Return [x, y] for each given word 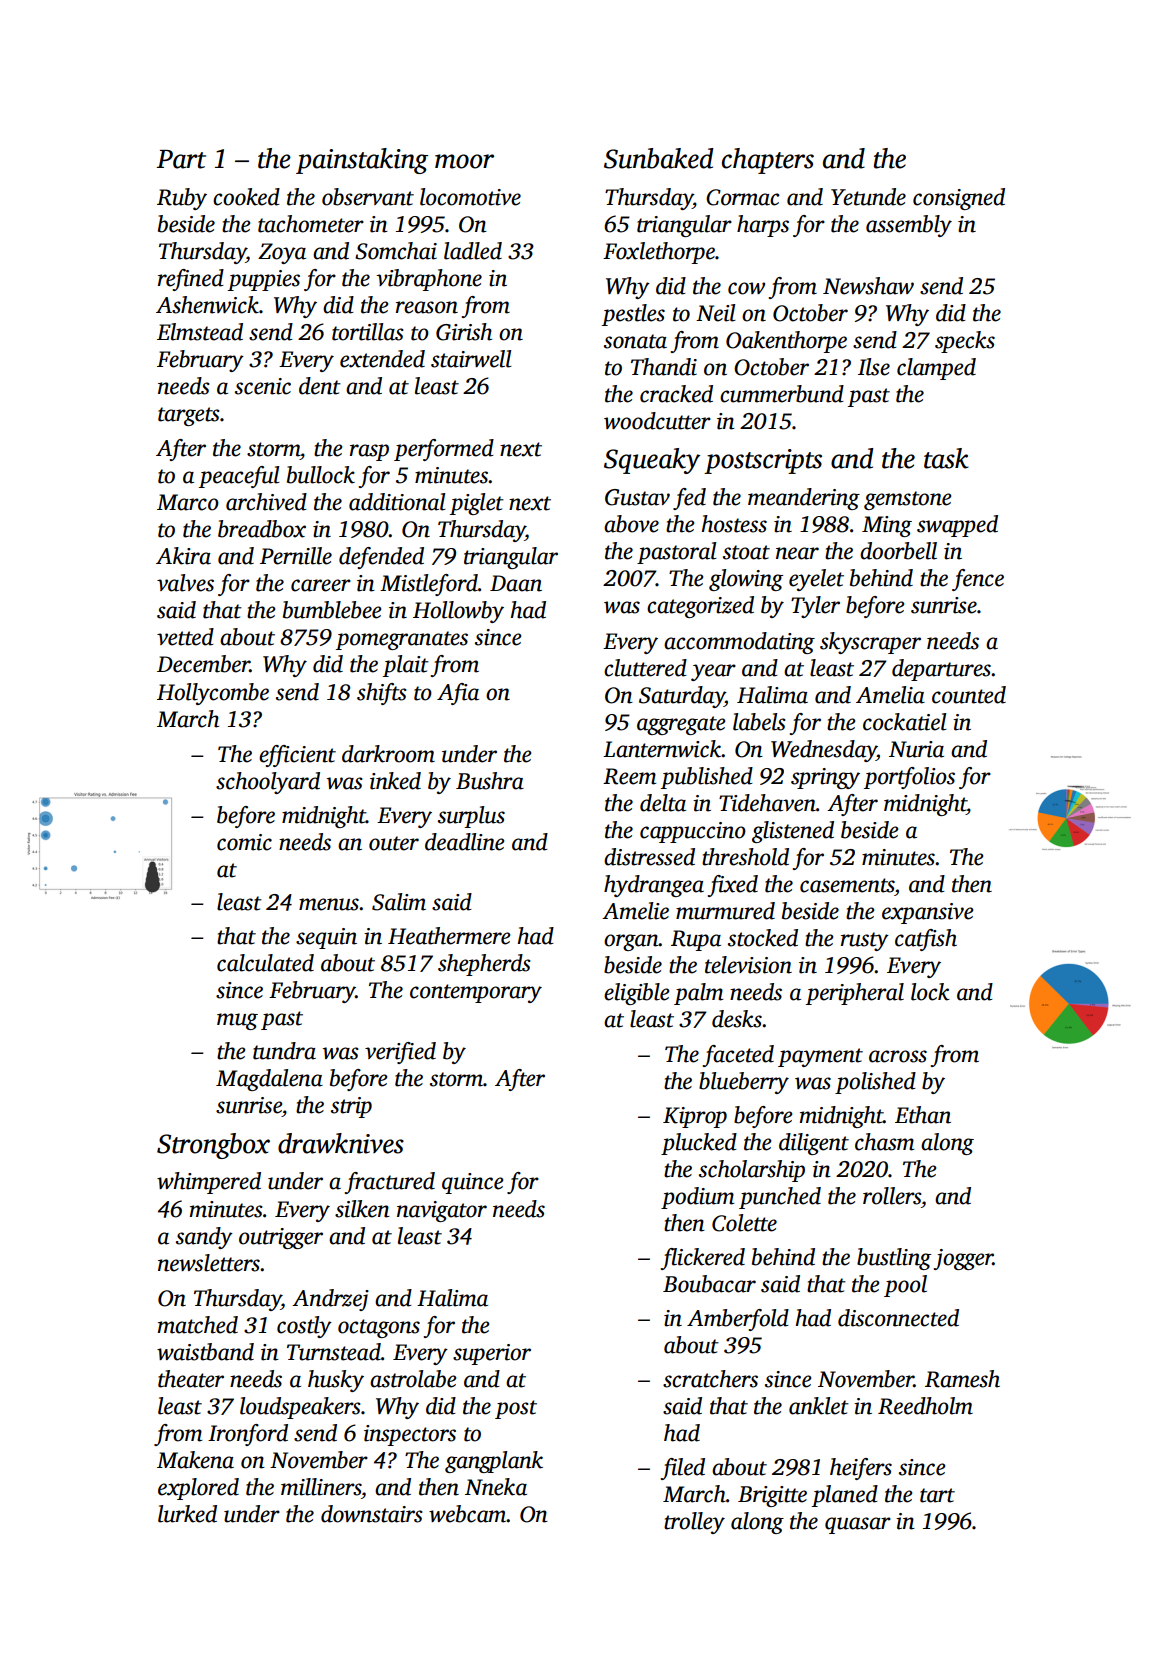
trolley [694, 1523]
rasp [369, 452]
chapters [768, 161]
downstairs [372, 1514]
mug [237, 1021]
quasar [858, 1525]
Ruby [182, 199]
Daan [516, 583]
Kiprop [695, 1117]
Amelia [890, 695]
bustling [894, 1259]
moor [464, 161]
